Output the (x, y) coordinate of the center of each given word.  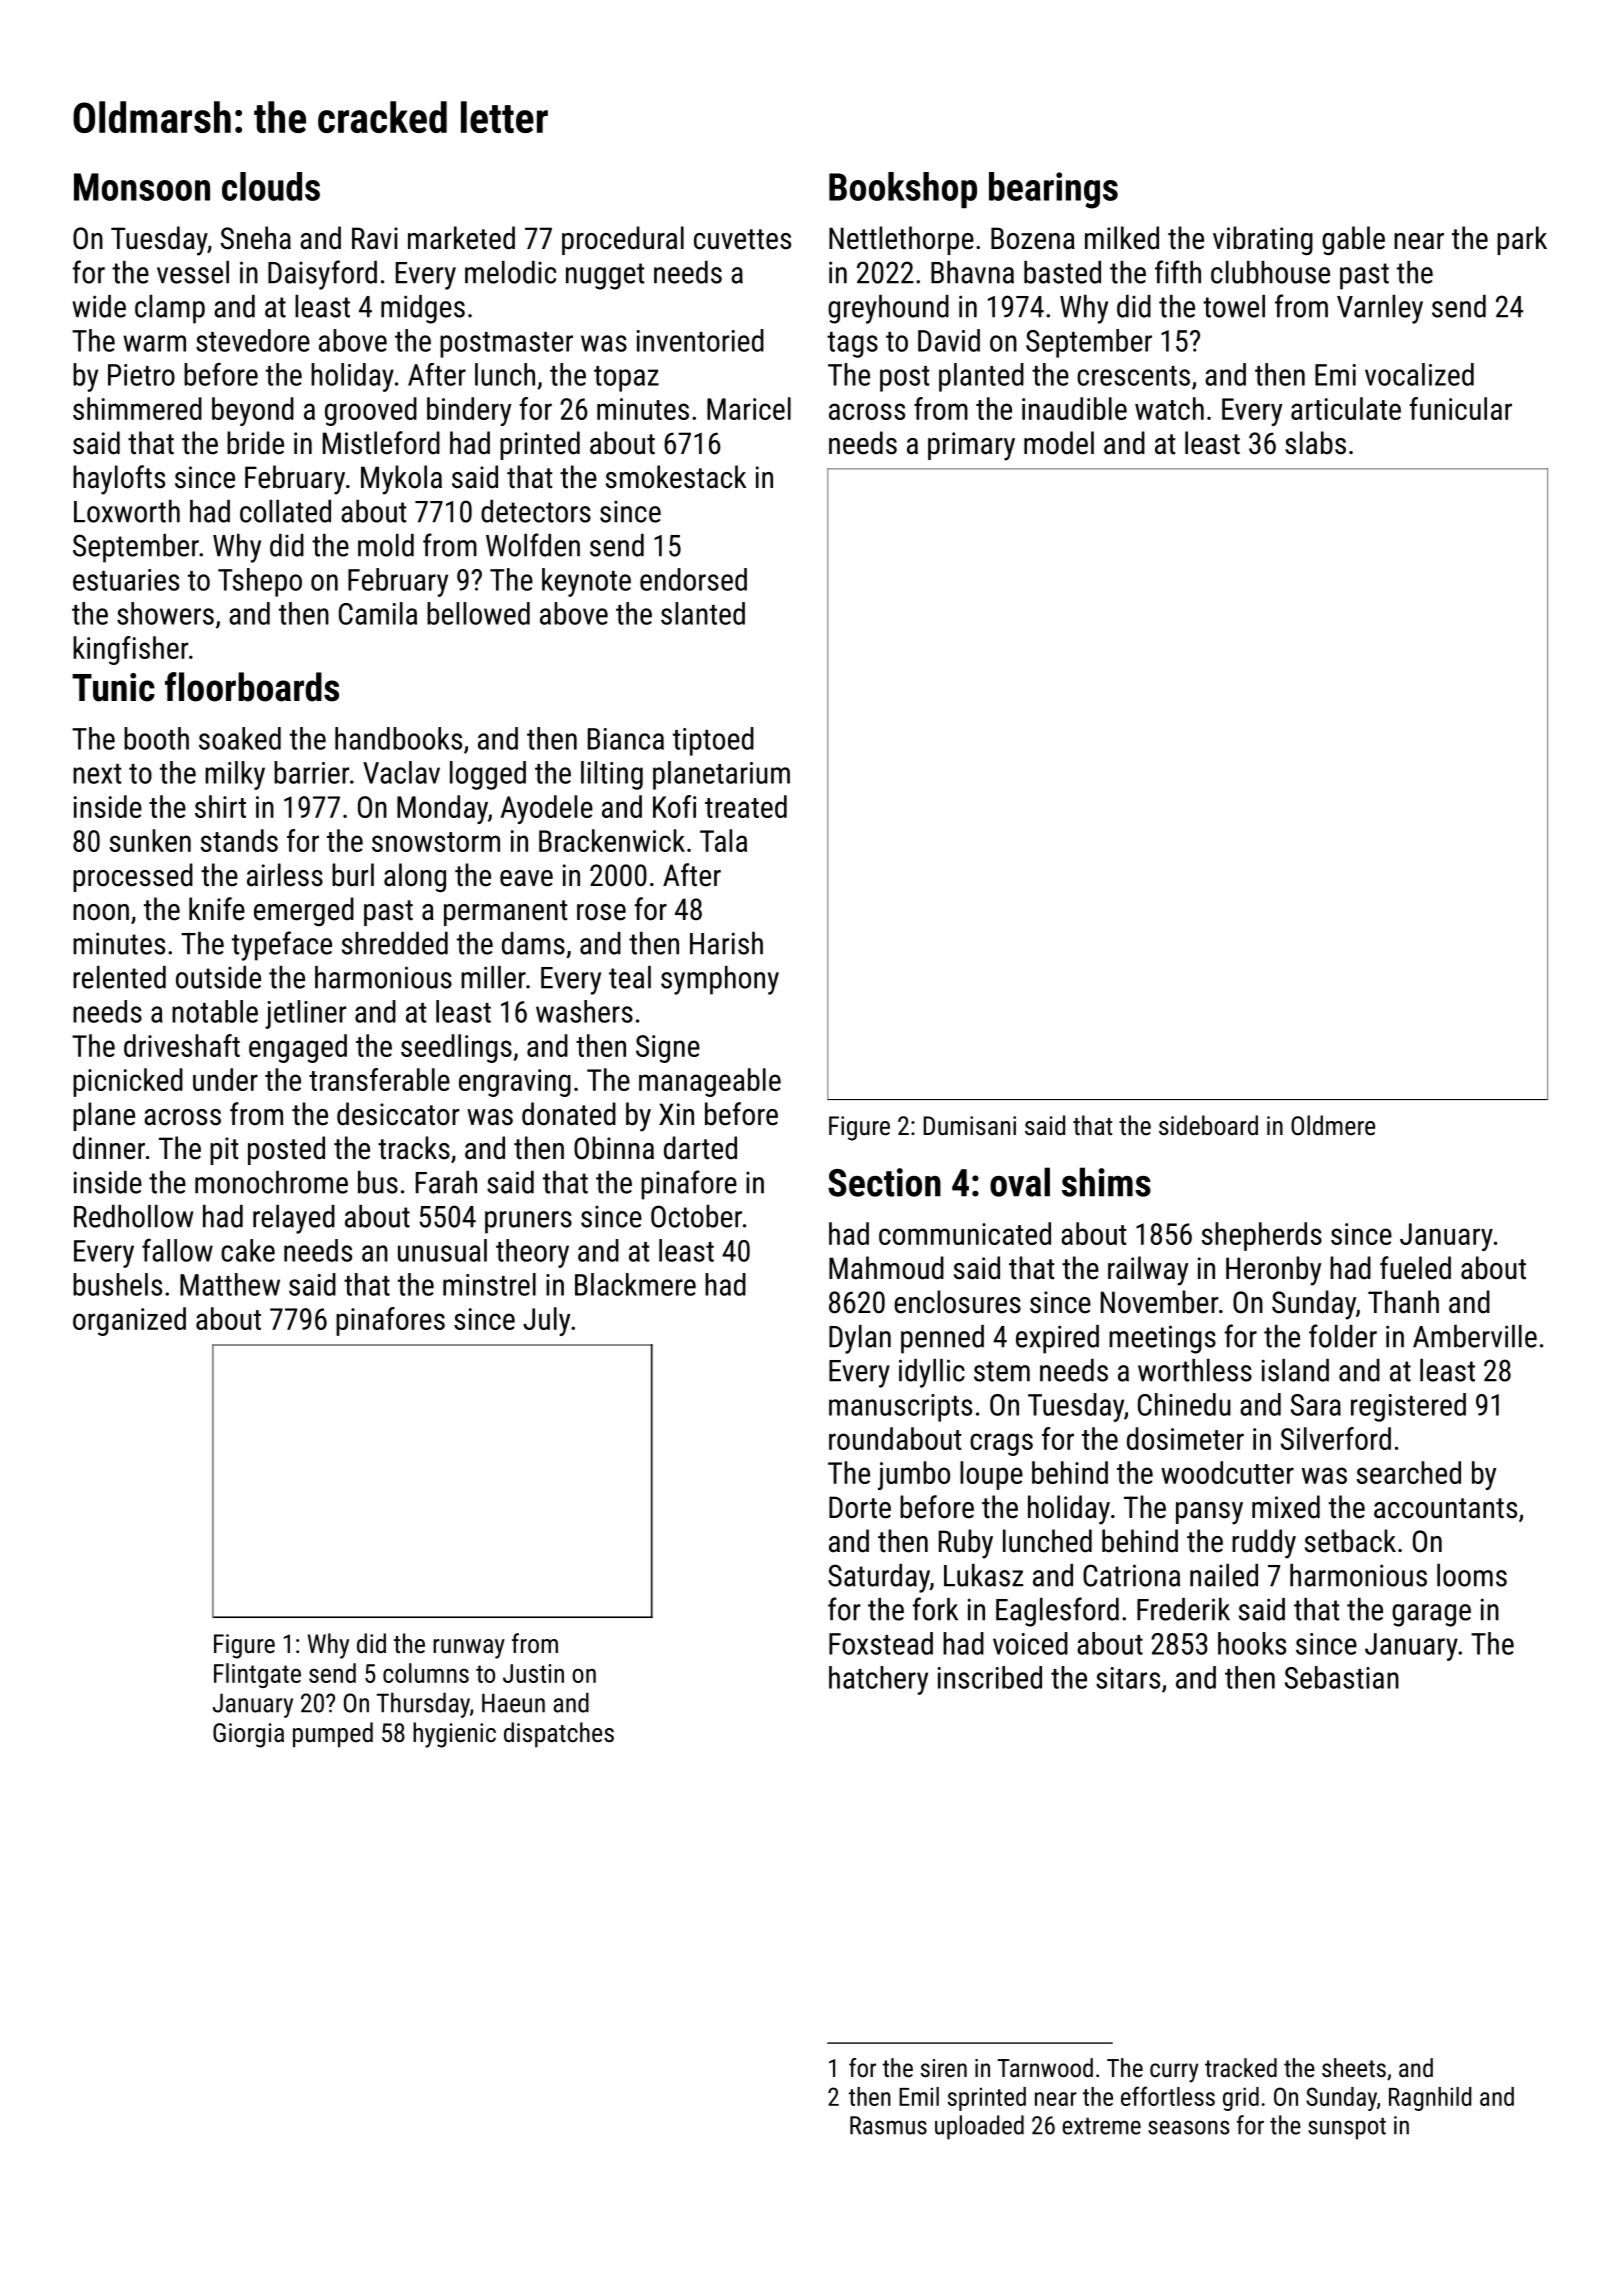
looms (1472, 1575)
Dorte (860, 1507)
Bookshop (903, 190)
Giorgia (248, 1735)
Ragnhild (1430, 2099)
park (1522, 240)
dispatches (559, 1735)
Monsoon (142, 187)
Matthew (230, 1284)
